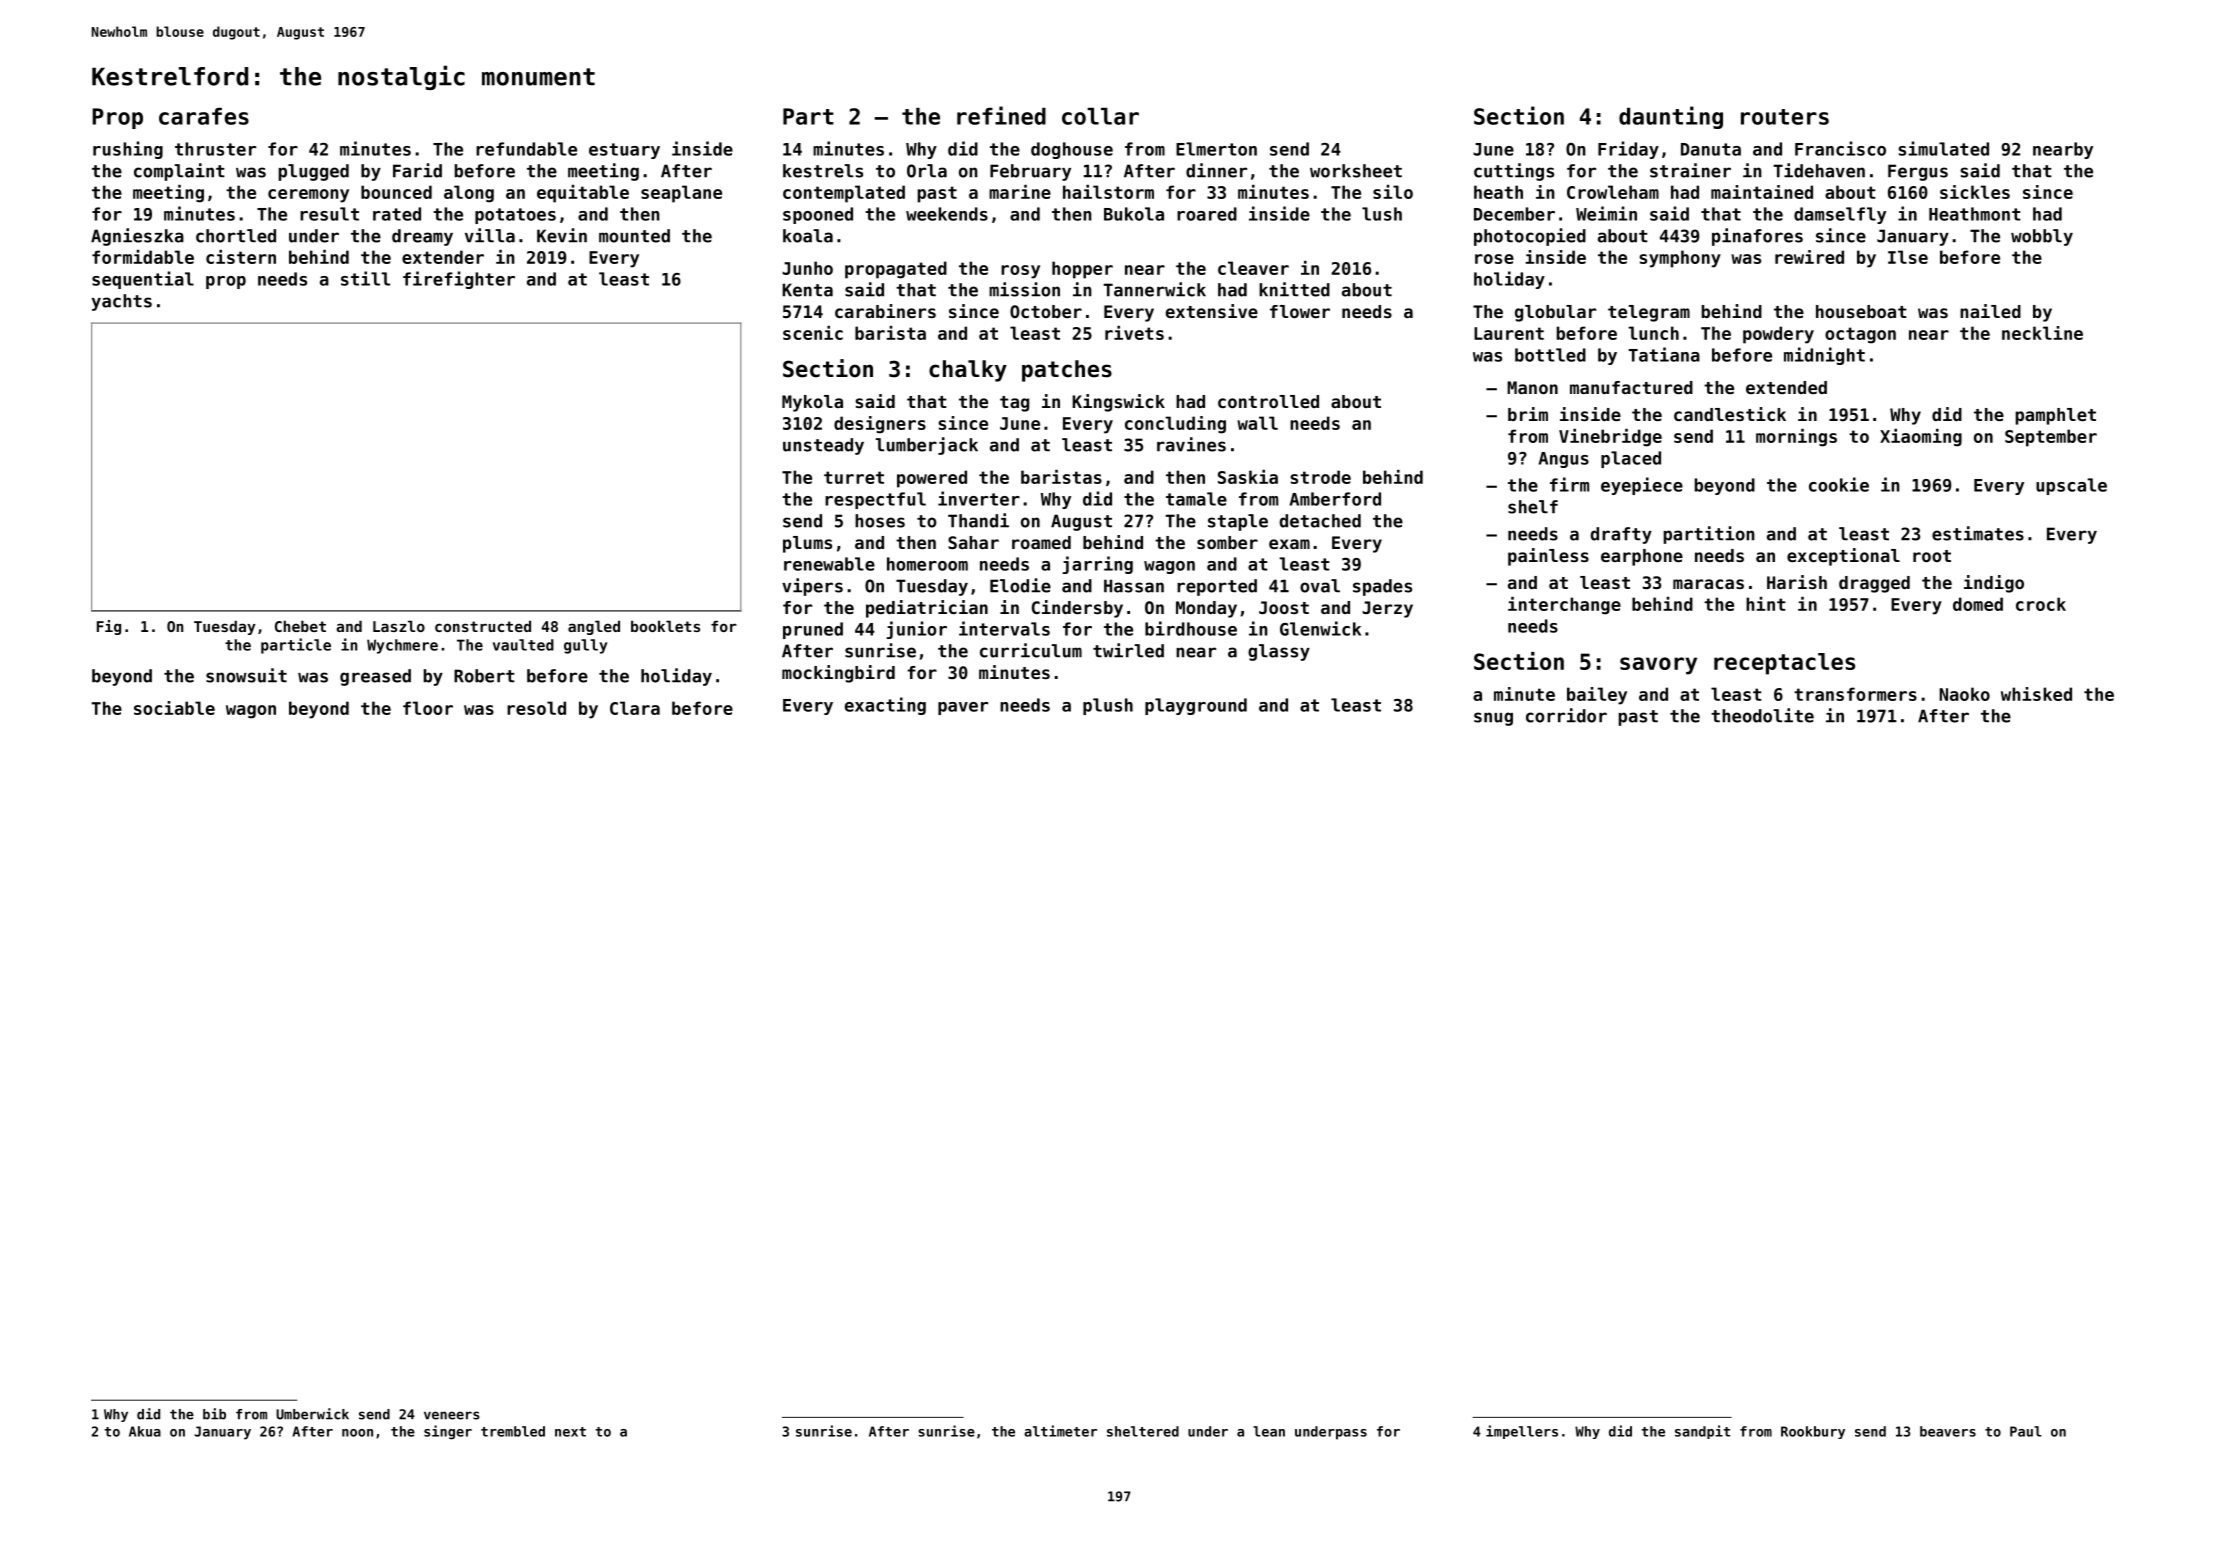  What do you see at coordinates (570, 1432) in the screenshot?
I see `next` at bounding box center [570, 1432].
